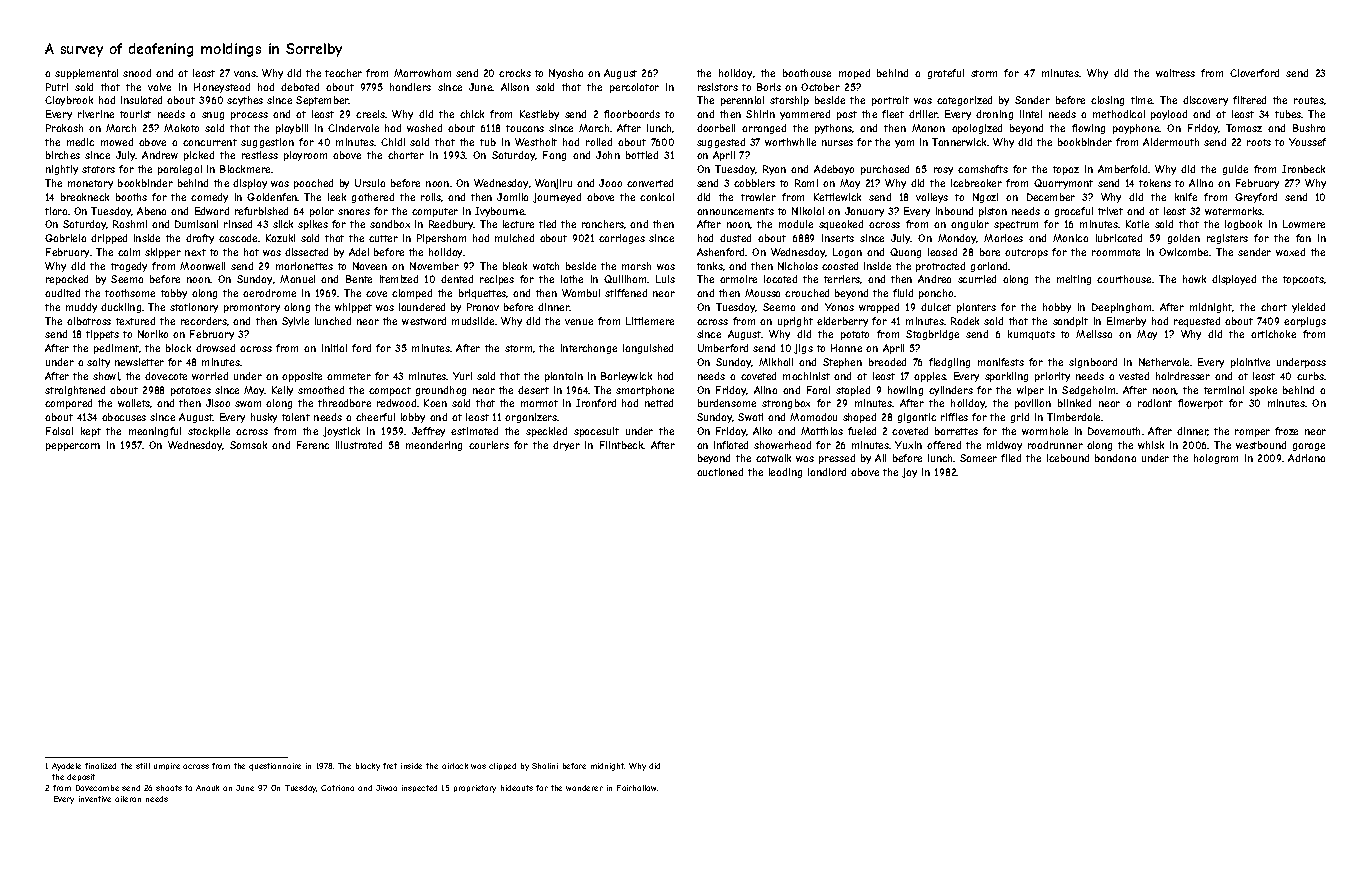 This document has height=887, width=1372. I want to click on fret, so click(390, 766).
